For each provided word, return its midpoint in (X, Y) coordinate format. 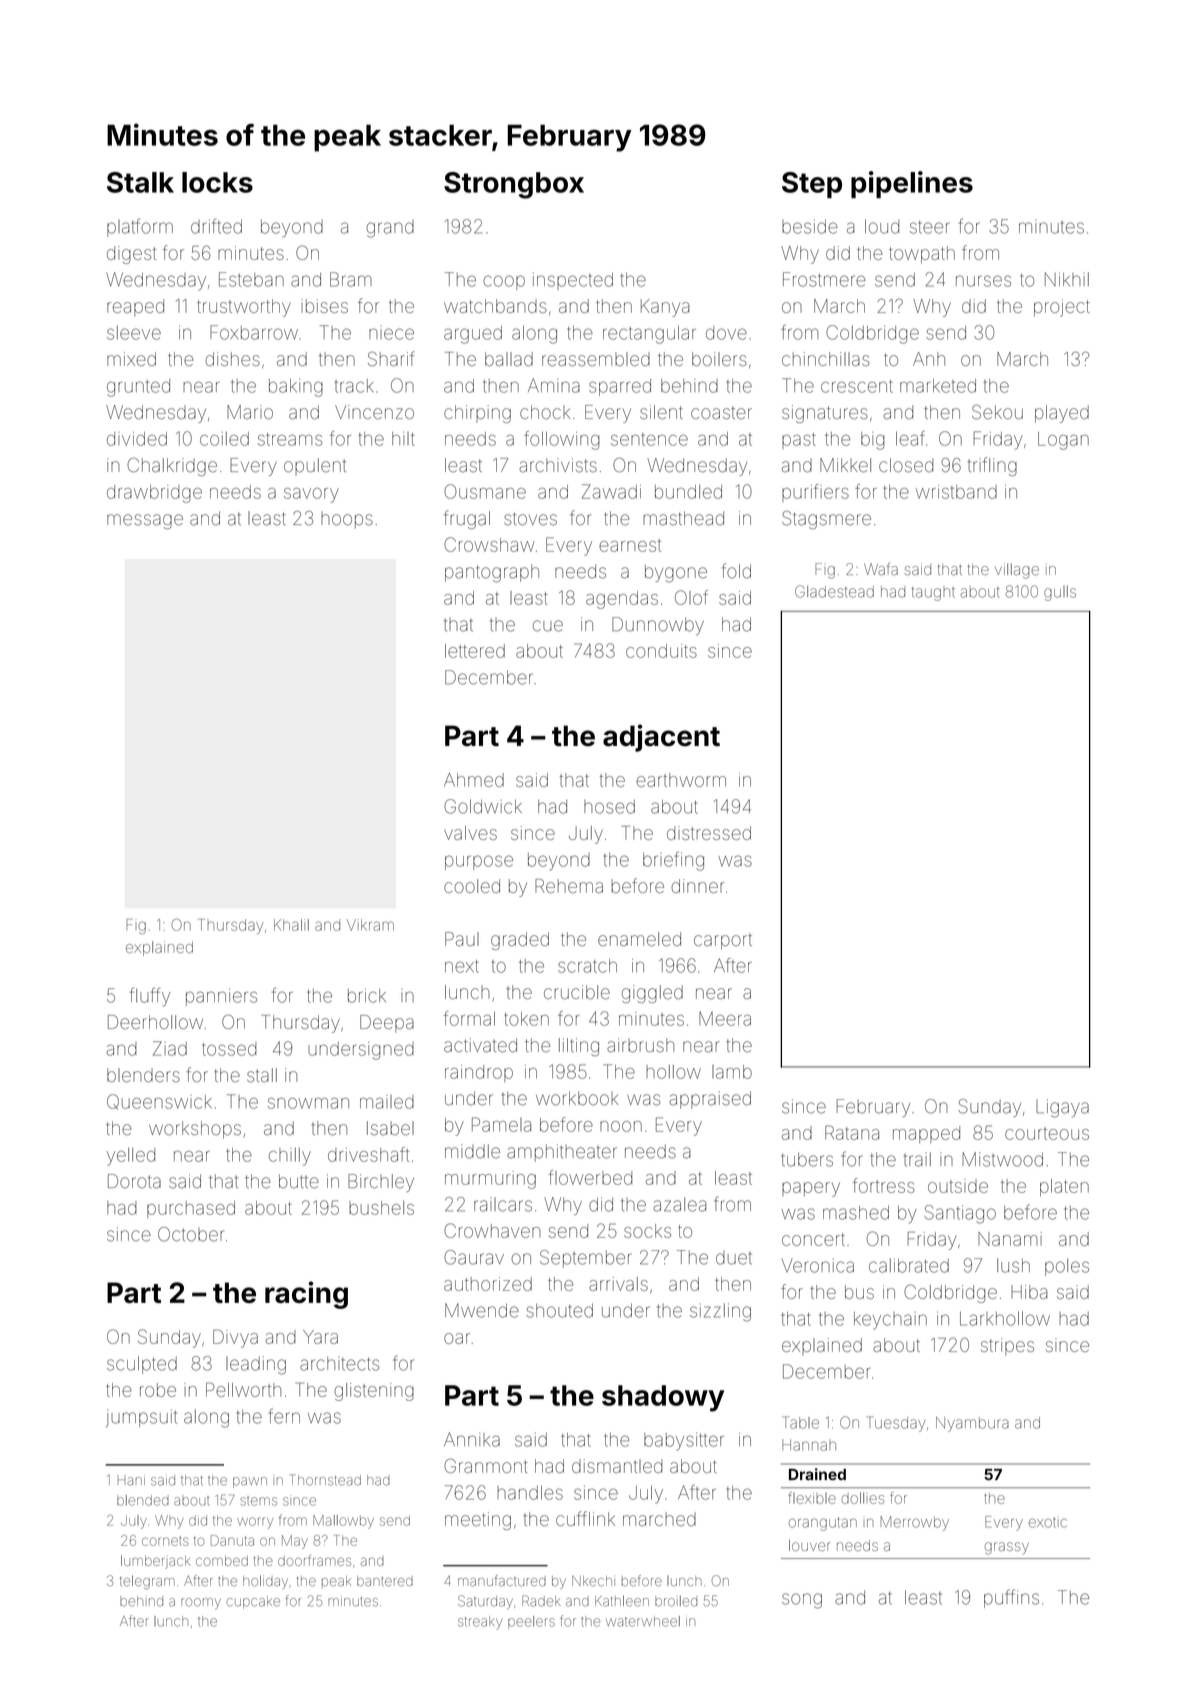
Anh (929, 359)
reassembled (596, 359)
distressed (709, 833)
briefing (673, 861)
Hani (131, 1480)
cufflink (585, 1518)
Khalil (291, 925)
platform (140, 227)
